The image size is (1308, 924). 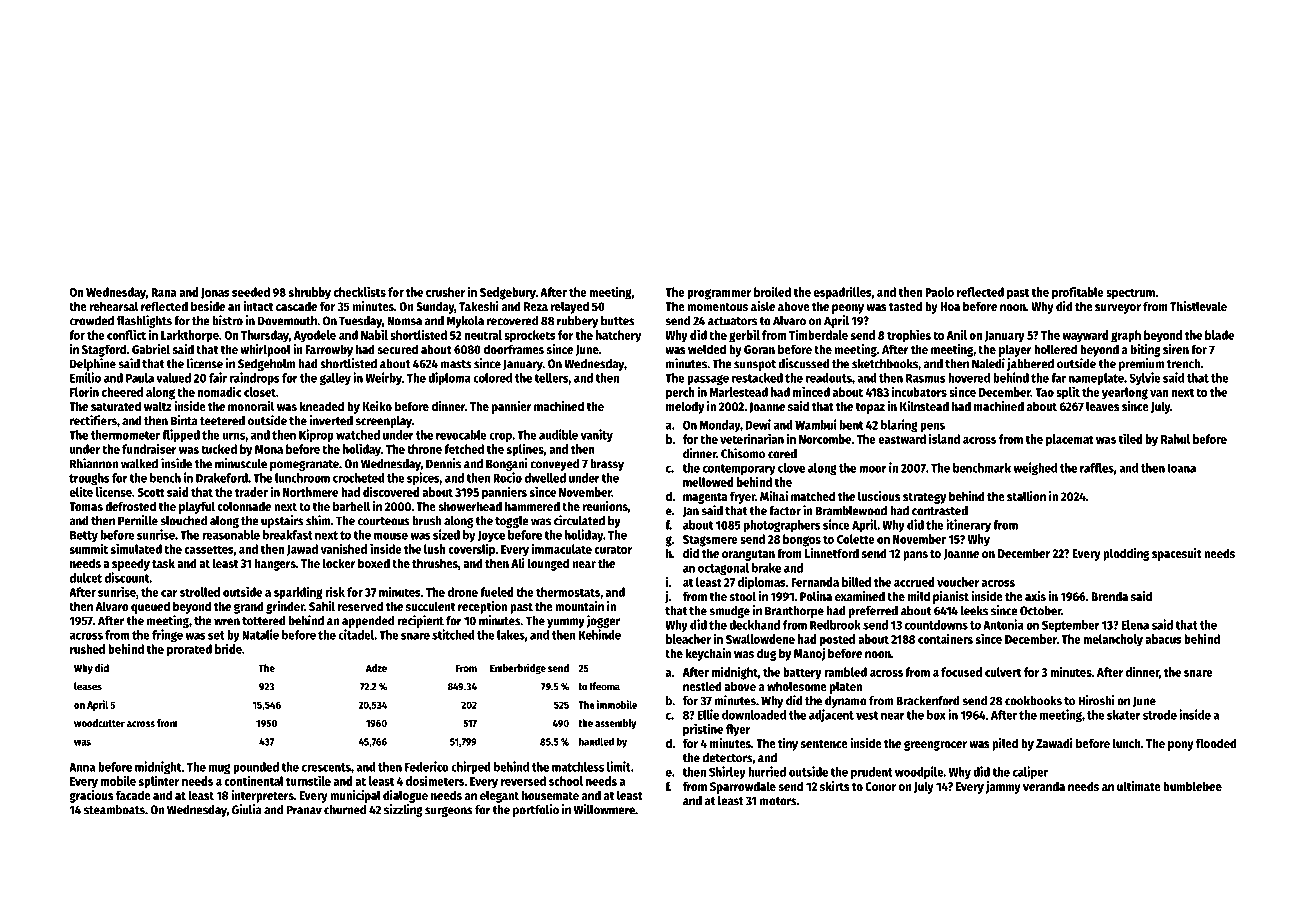 What do you see at coordinates (548, 564) in the screenshot?
I see `lounged` at bounding box center [548, 564].
